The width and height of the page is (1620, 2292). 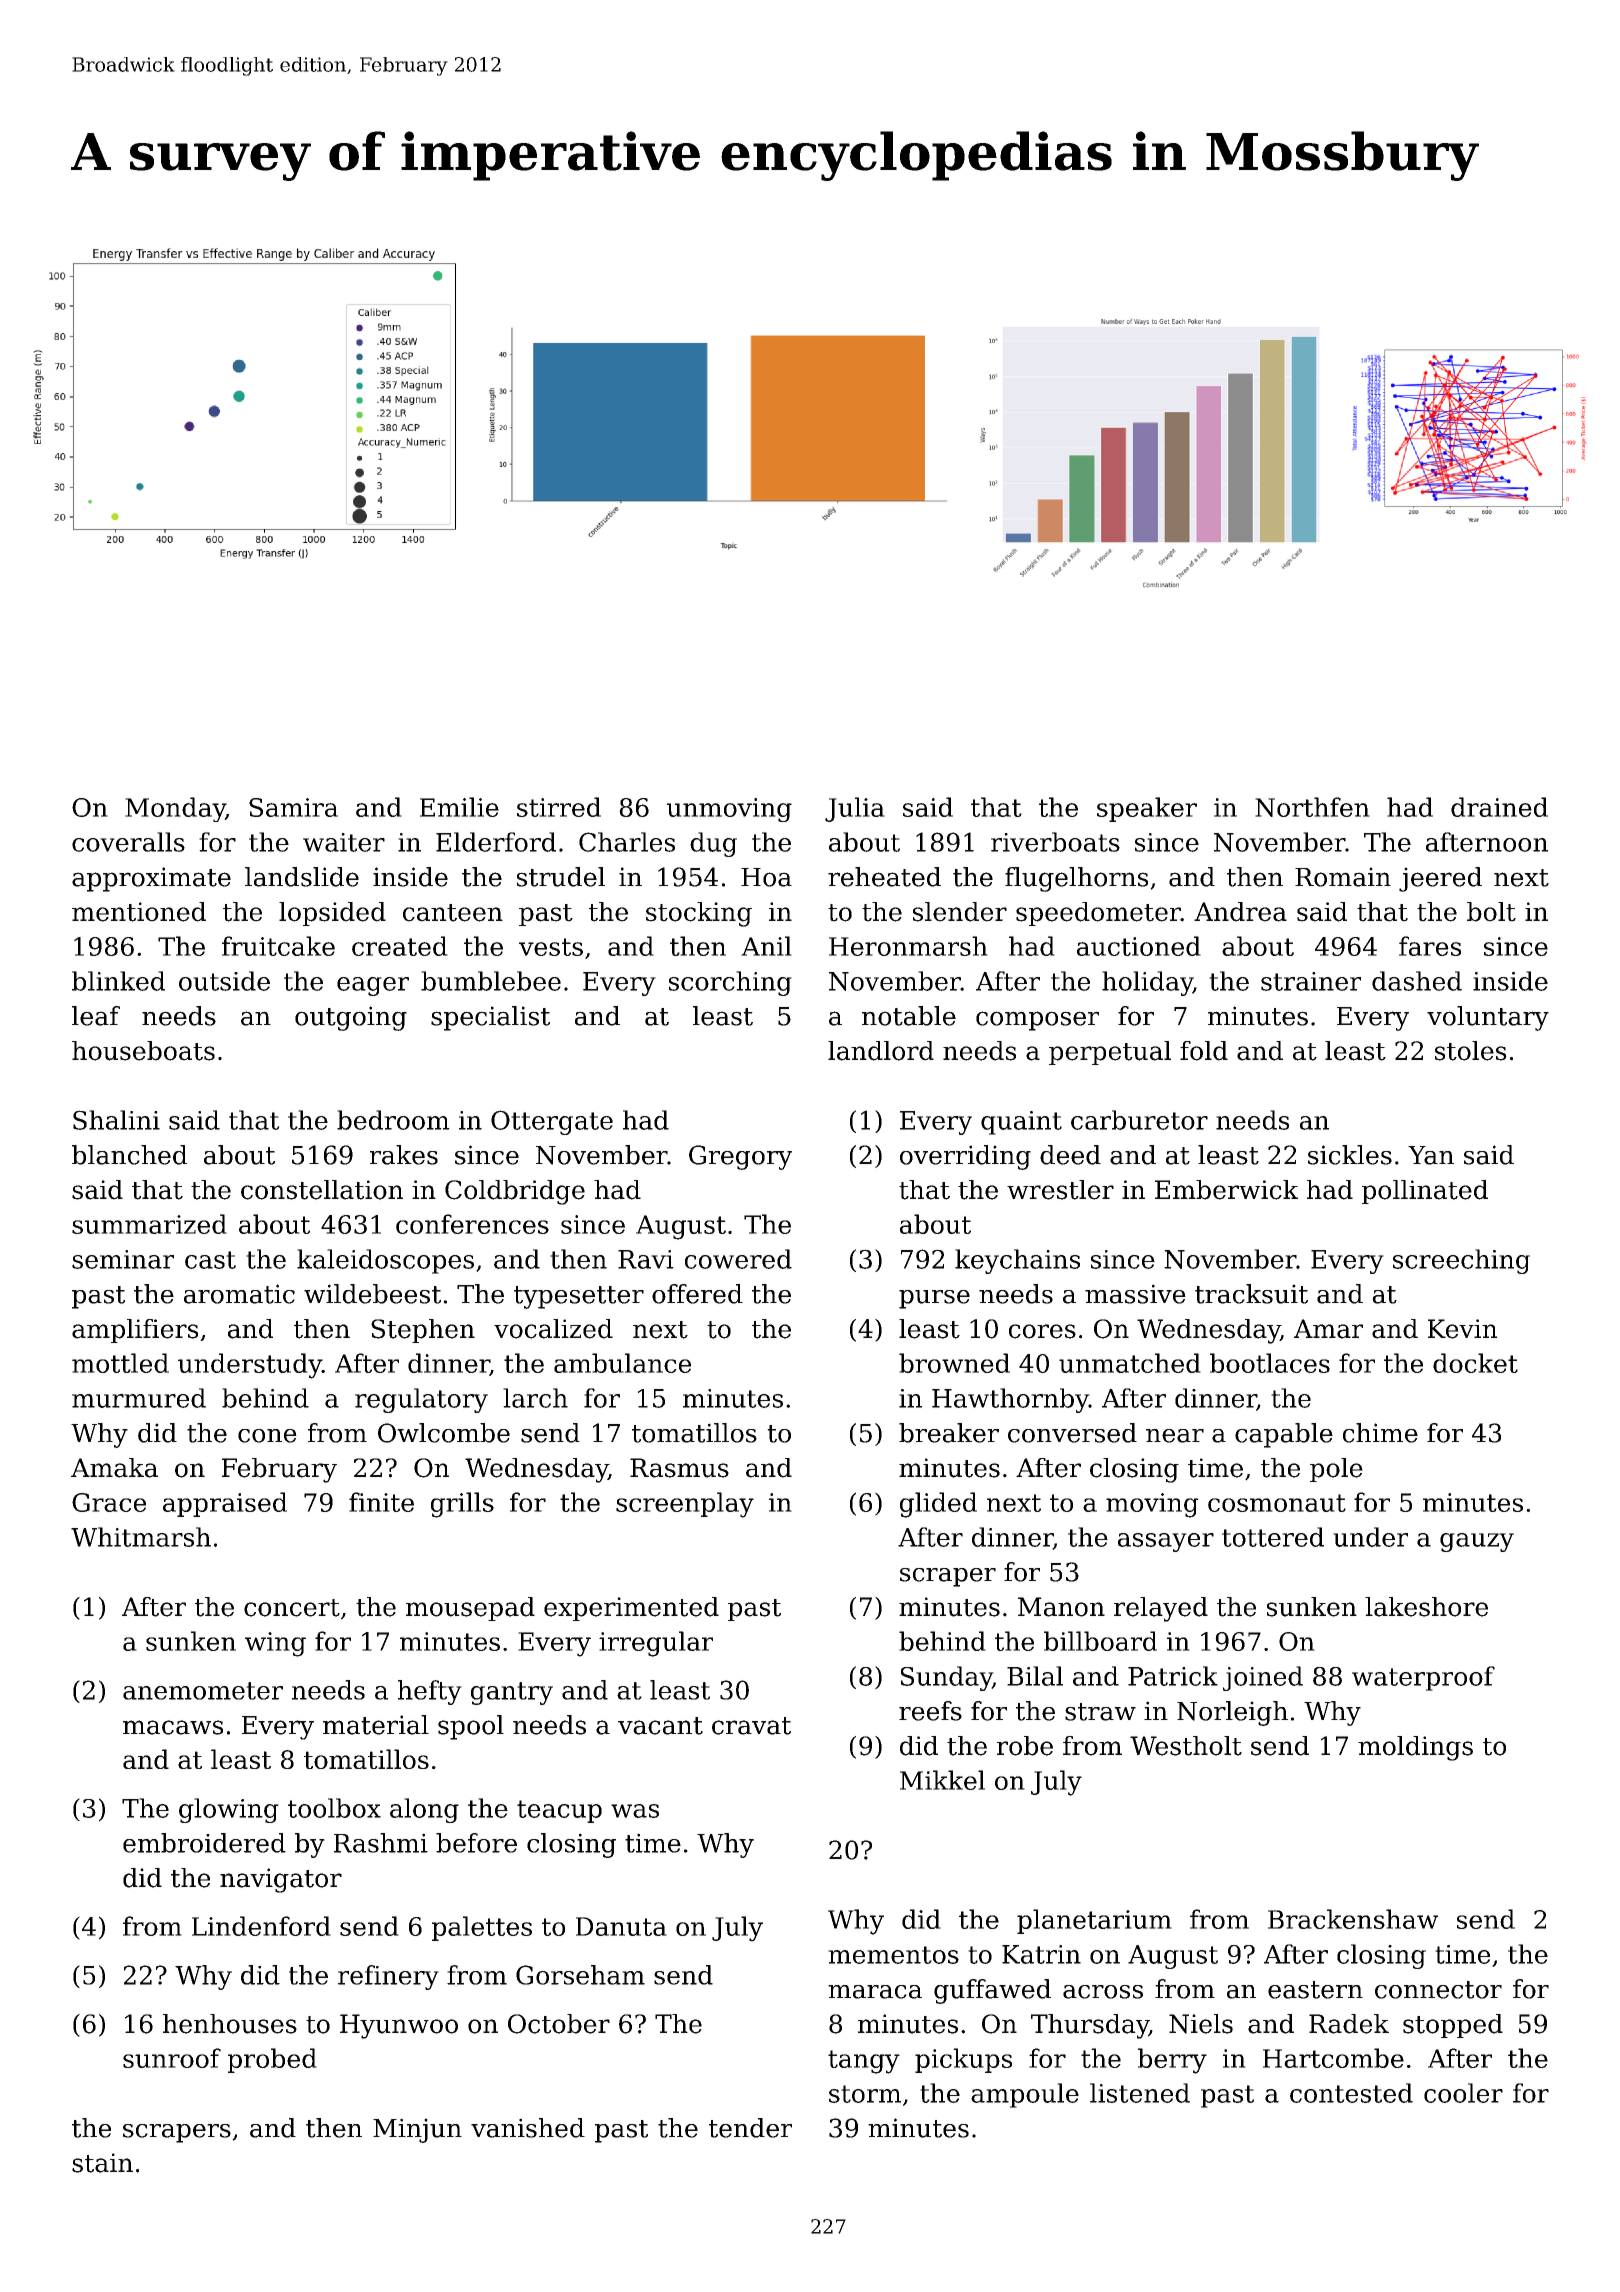 What do you see at coordinates (1491, 912) in the page?
I see `bolt` at bounding box center [1491, 912].
